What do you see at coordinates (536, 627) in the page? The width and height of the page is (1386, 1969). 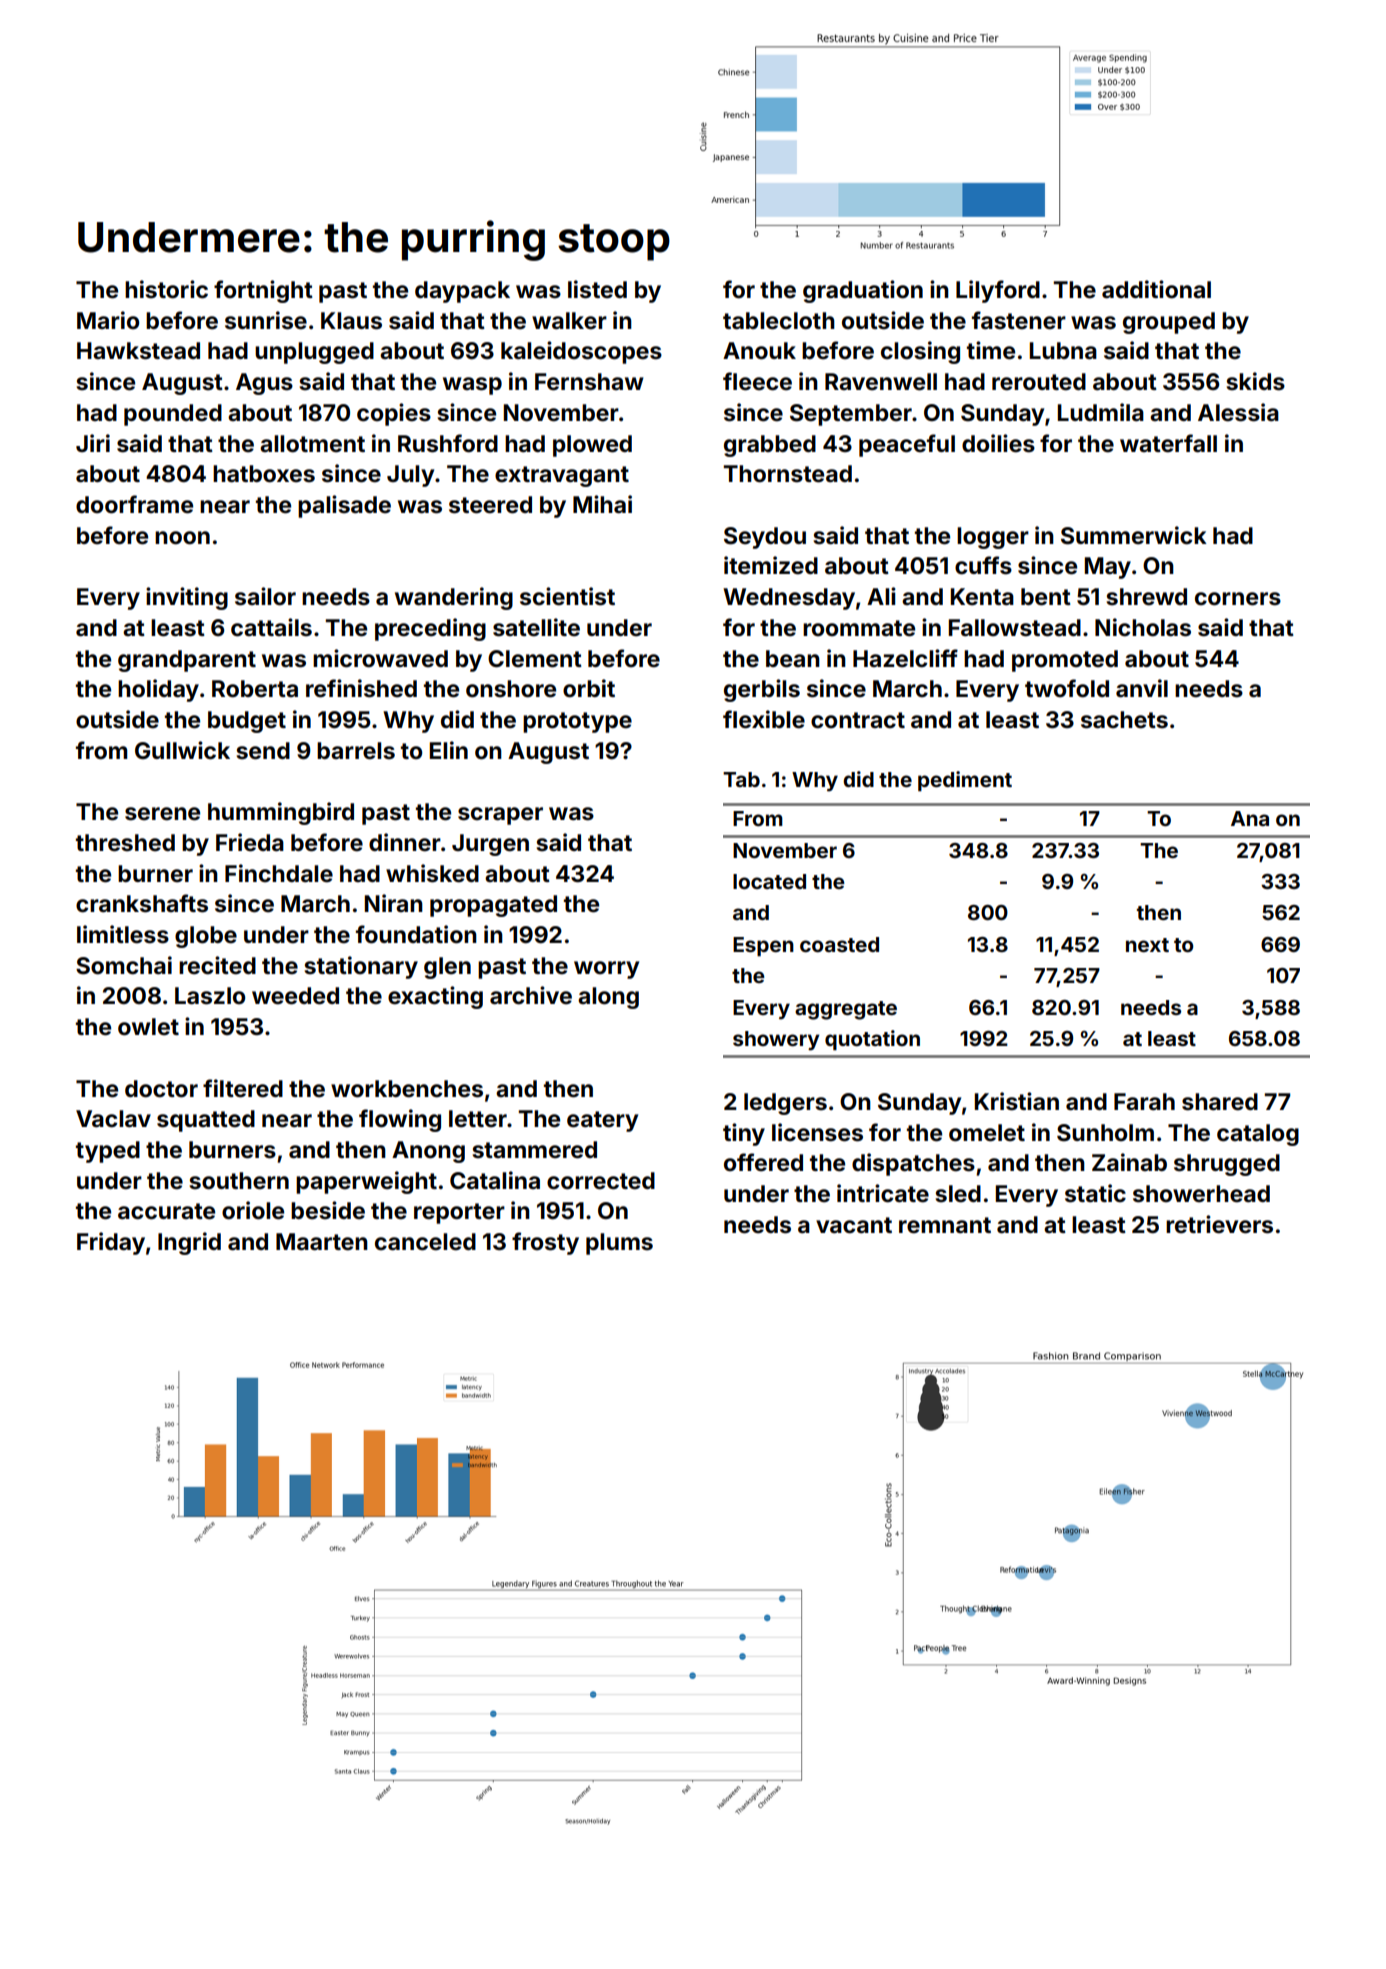 I see `satellite` at bounding box center [536, 627].
